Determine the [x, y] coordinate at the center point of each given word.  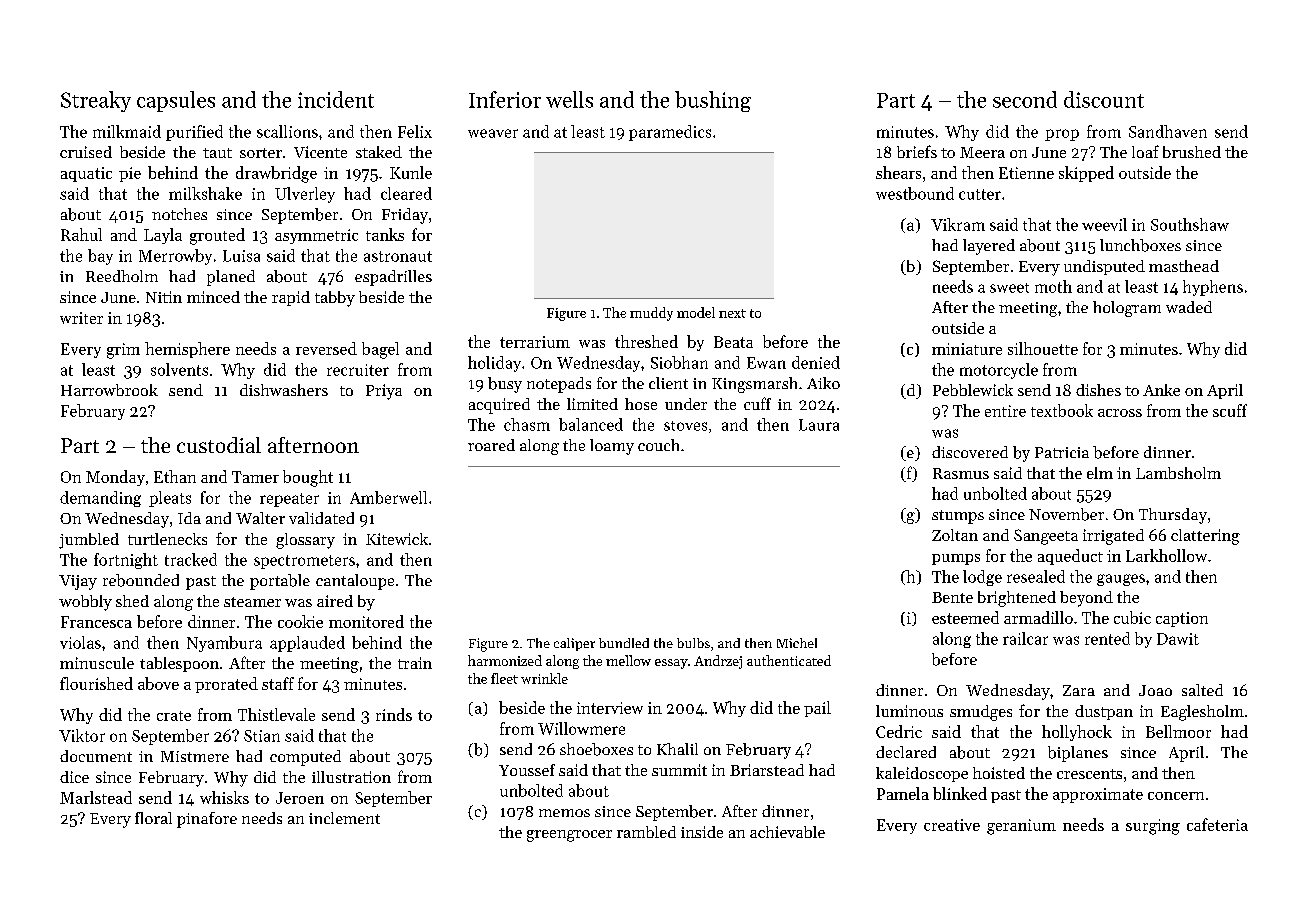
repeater [289, 500]
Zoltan [955, 535]
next [732, 313]
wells [569, 99]
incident [336, 99]
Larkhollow [1166, 555]
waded [1189, 307]
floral [153, 818]
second [1025, 99]
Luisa [241, 256]
